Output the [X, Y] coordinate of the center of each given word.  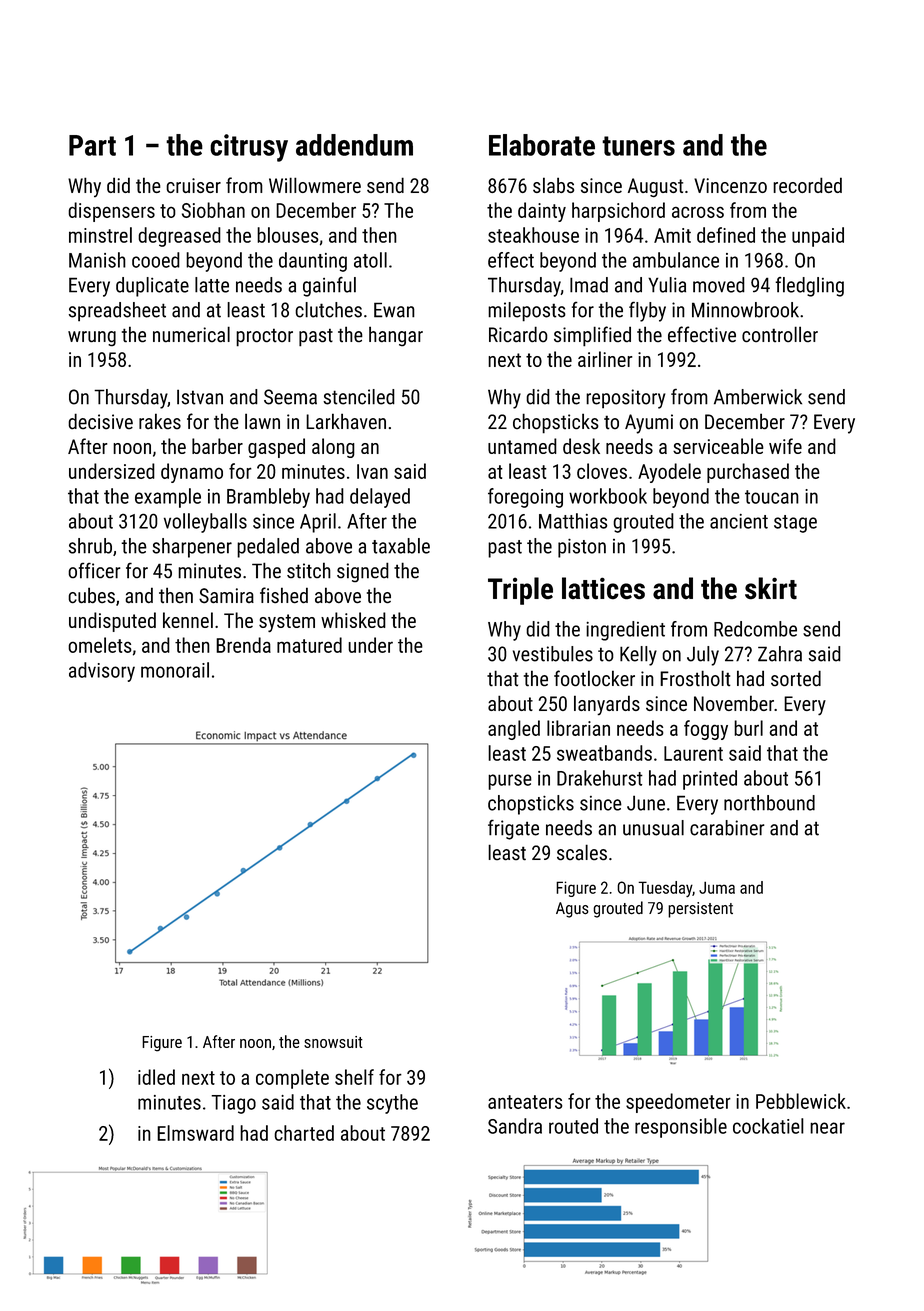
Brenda [243, 645]
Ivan [372, 471]
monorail [175, 670]
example [168, 498]
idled [156, 1077]
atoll [370, 260]
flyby [647, 312]
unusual [653, 828]
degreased [180, 237]
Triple [520, 591]
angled [514, 730]
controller [780, 334]
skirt [771, 588]
